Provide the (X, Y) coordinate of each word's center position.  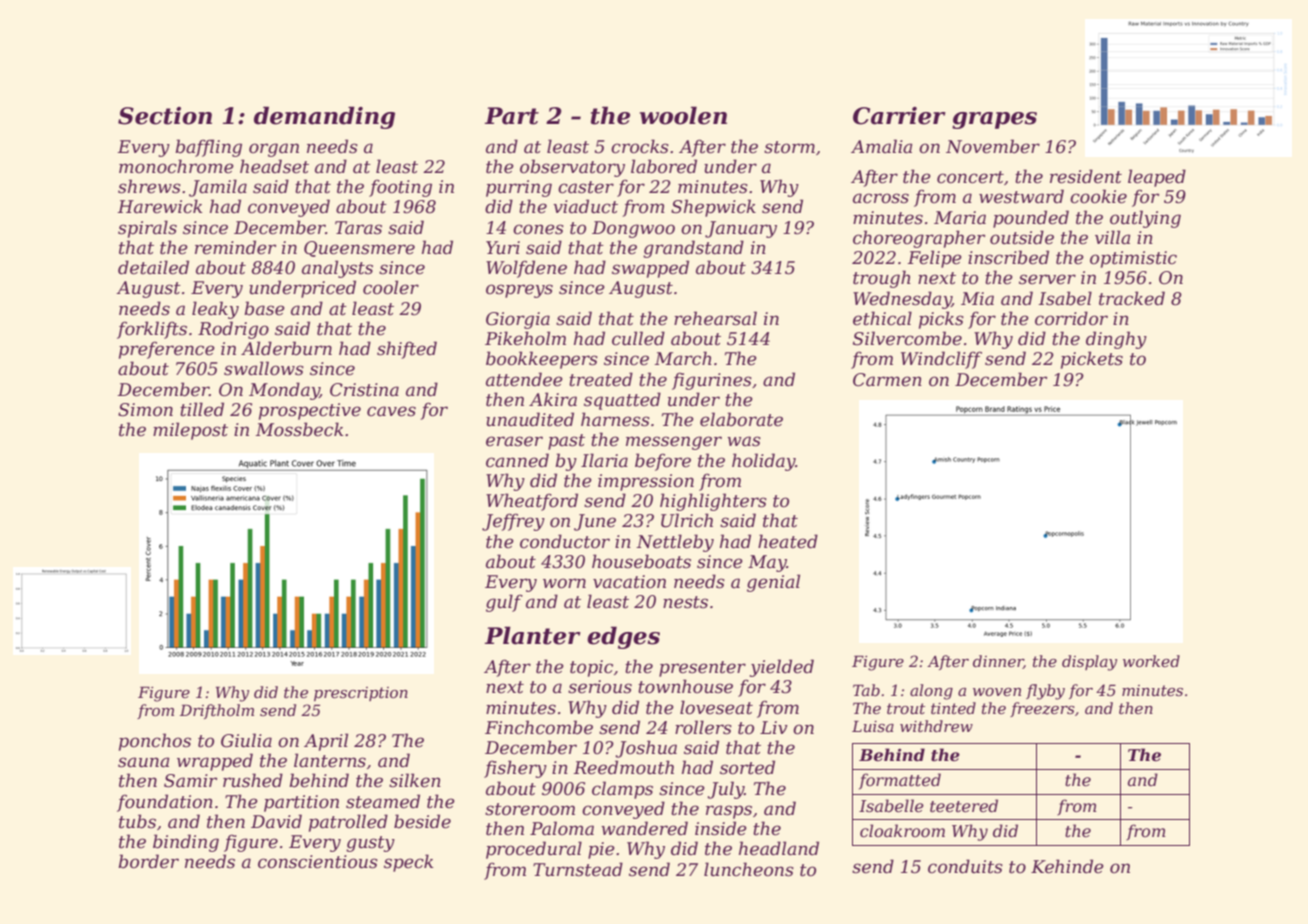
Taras (358, 228)
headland (779, 848)
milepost (190, 431)
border (148, 861)
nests (685, 602)
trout (906, 708)
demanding (324, 117)
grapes (994, 120)
